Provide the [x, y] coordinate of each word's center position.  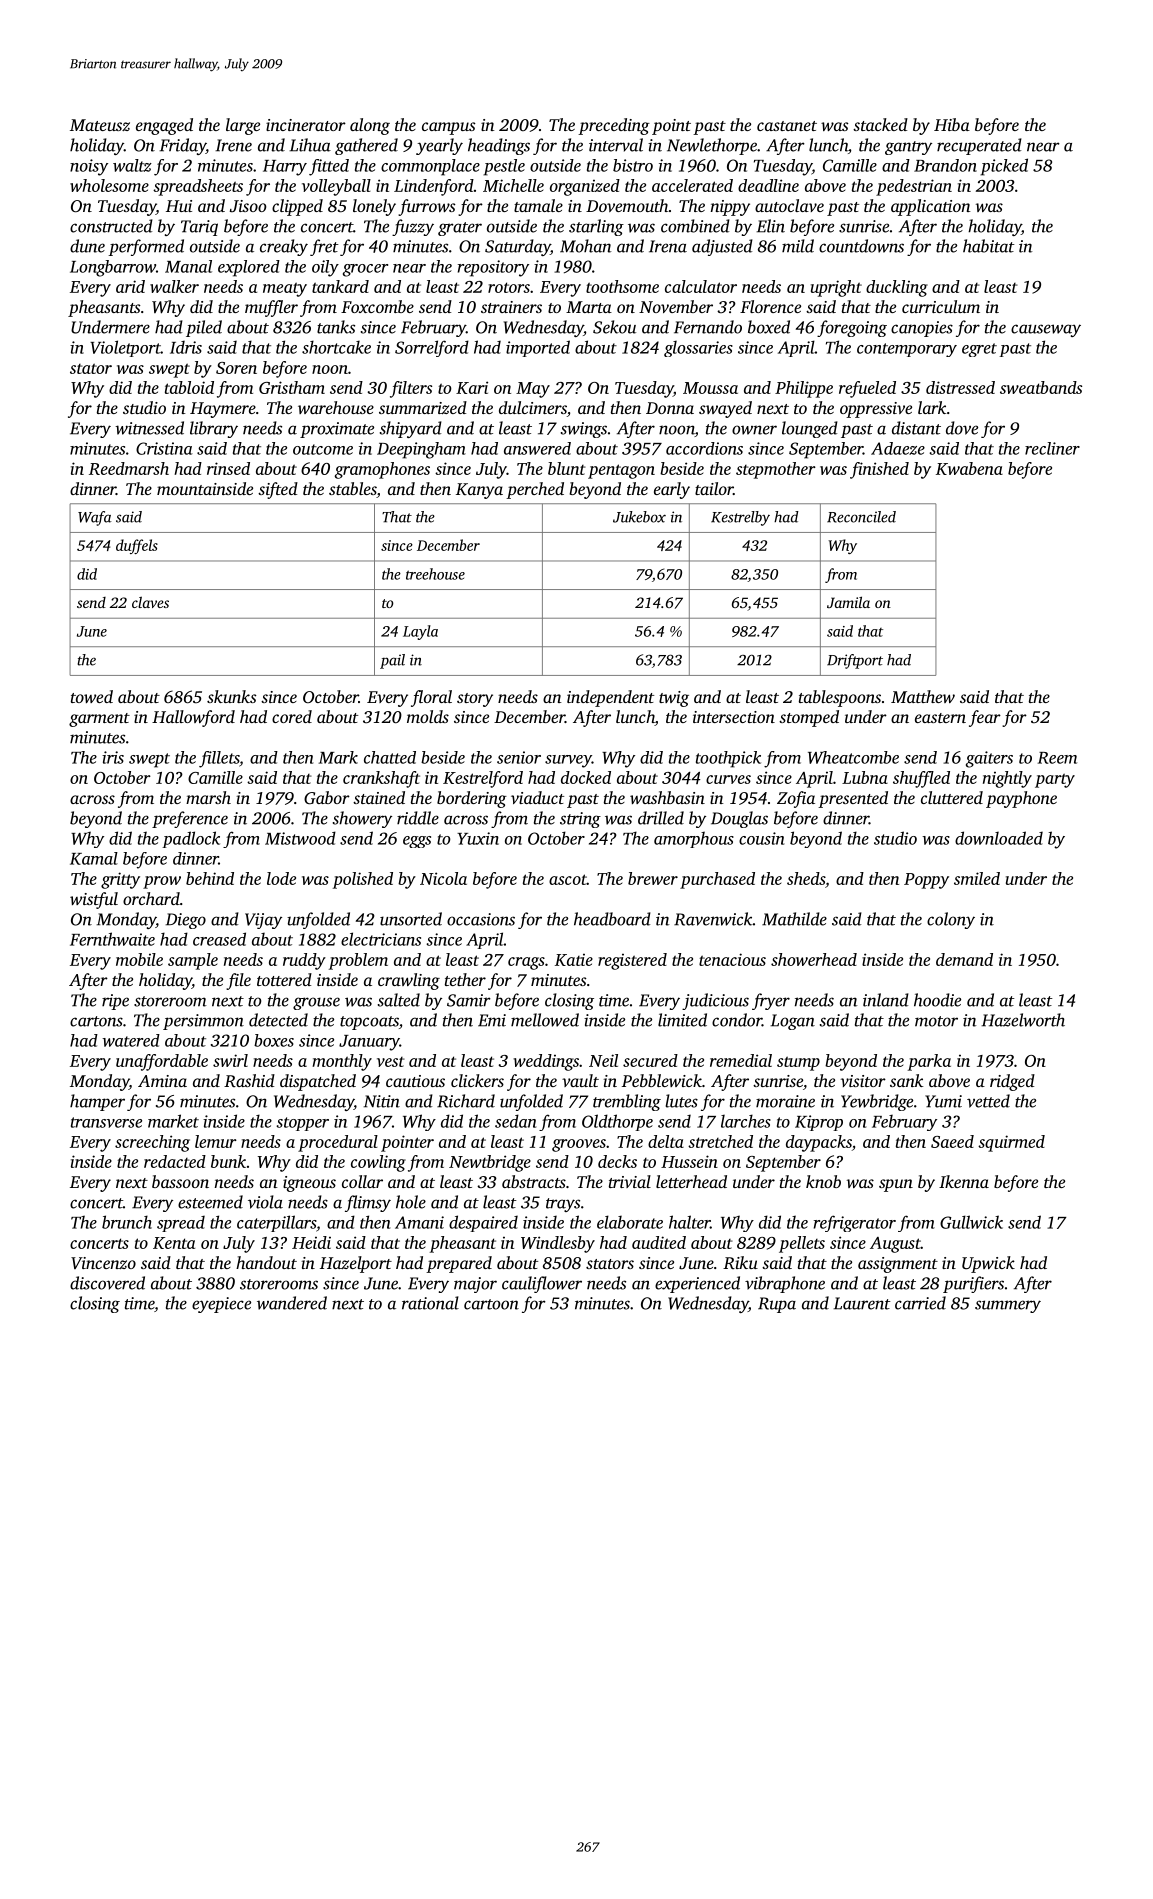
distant [916, 428]
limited [682, 1020]
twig [674, 699]
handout [266, 1262]
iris [113, 757]
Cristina [164, 448]
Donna [670, 408]
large [243, 126]
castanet [787, 126]
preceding [614, 126]
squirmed [1011, 1143]
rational [430, 1303]
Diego [185, 921]
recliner [1052, 448]
